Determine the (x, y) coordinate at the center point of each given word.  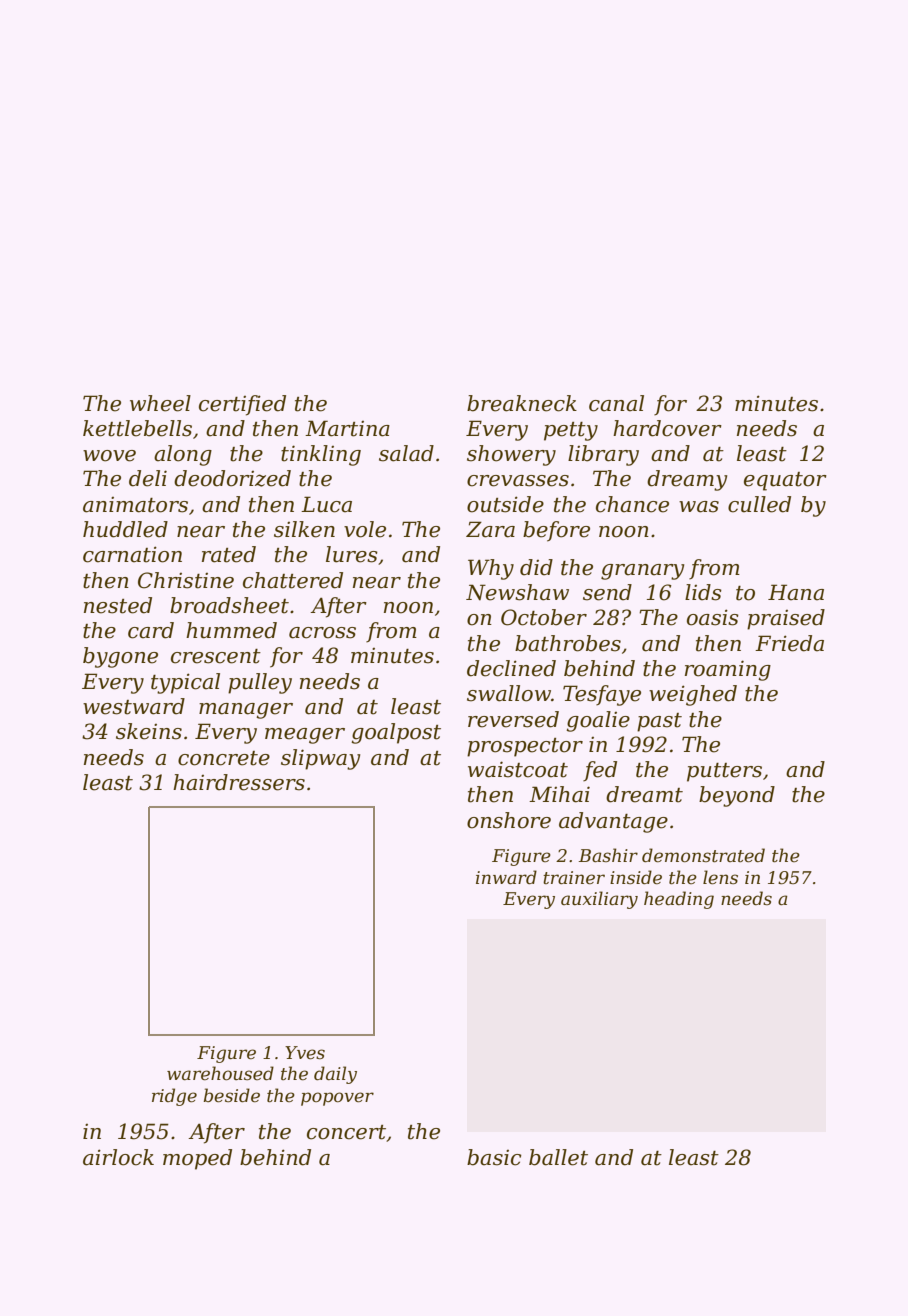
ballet (558, 1157)
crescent (216, 656)
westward (134, 706)
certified (242, 405)
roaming (728, 670)
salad (406, 453)
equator (785, 481)
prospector (525, 747)
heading (679, 900)
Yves (305, 1053)
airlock (118, 1157)
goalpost (396, 733)
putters (724, 772)
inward (506, 877)
